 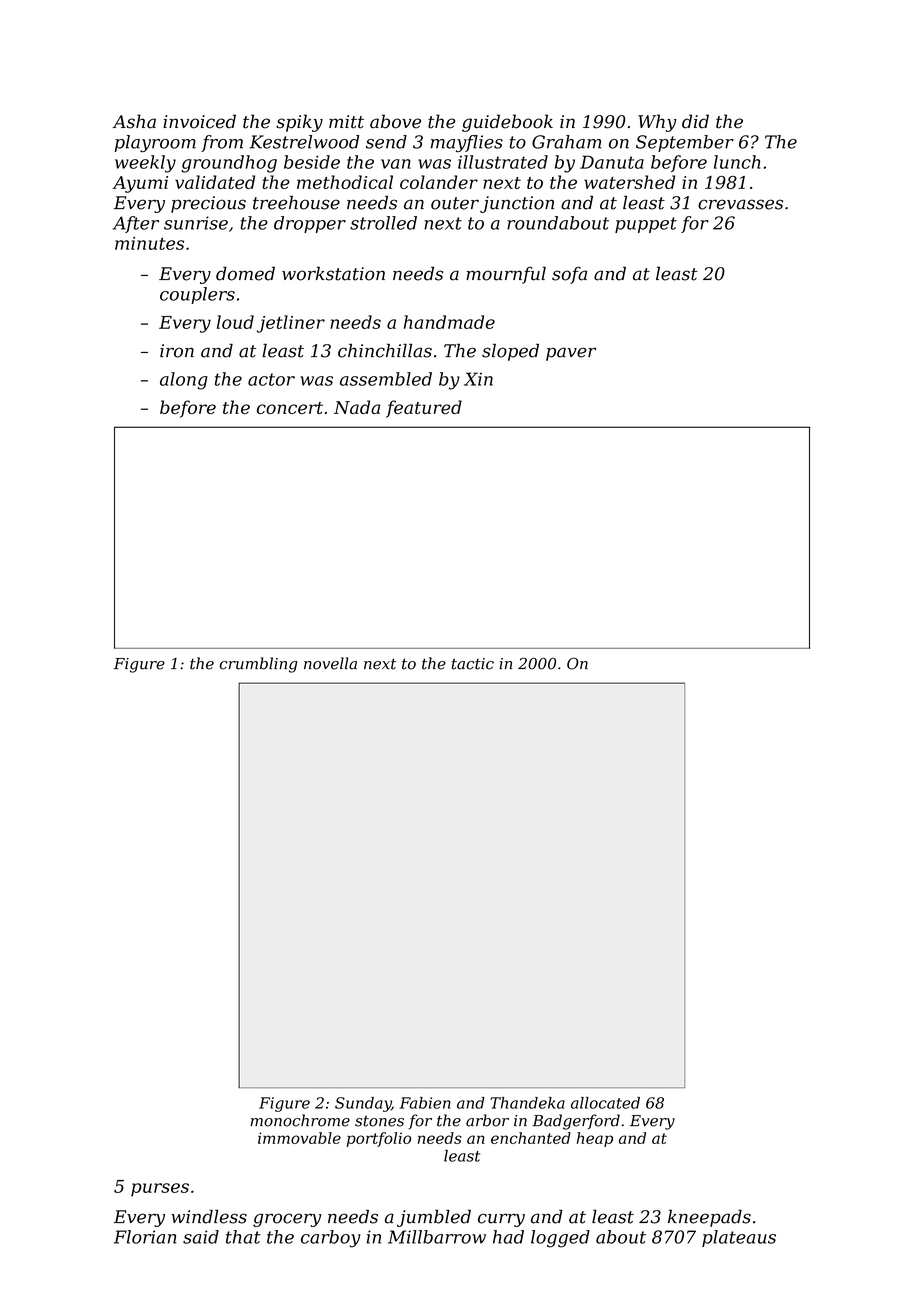 What do you see at coordinates (646, 225) in the image?
I see `puppet` at bounding box center [646, 225].
